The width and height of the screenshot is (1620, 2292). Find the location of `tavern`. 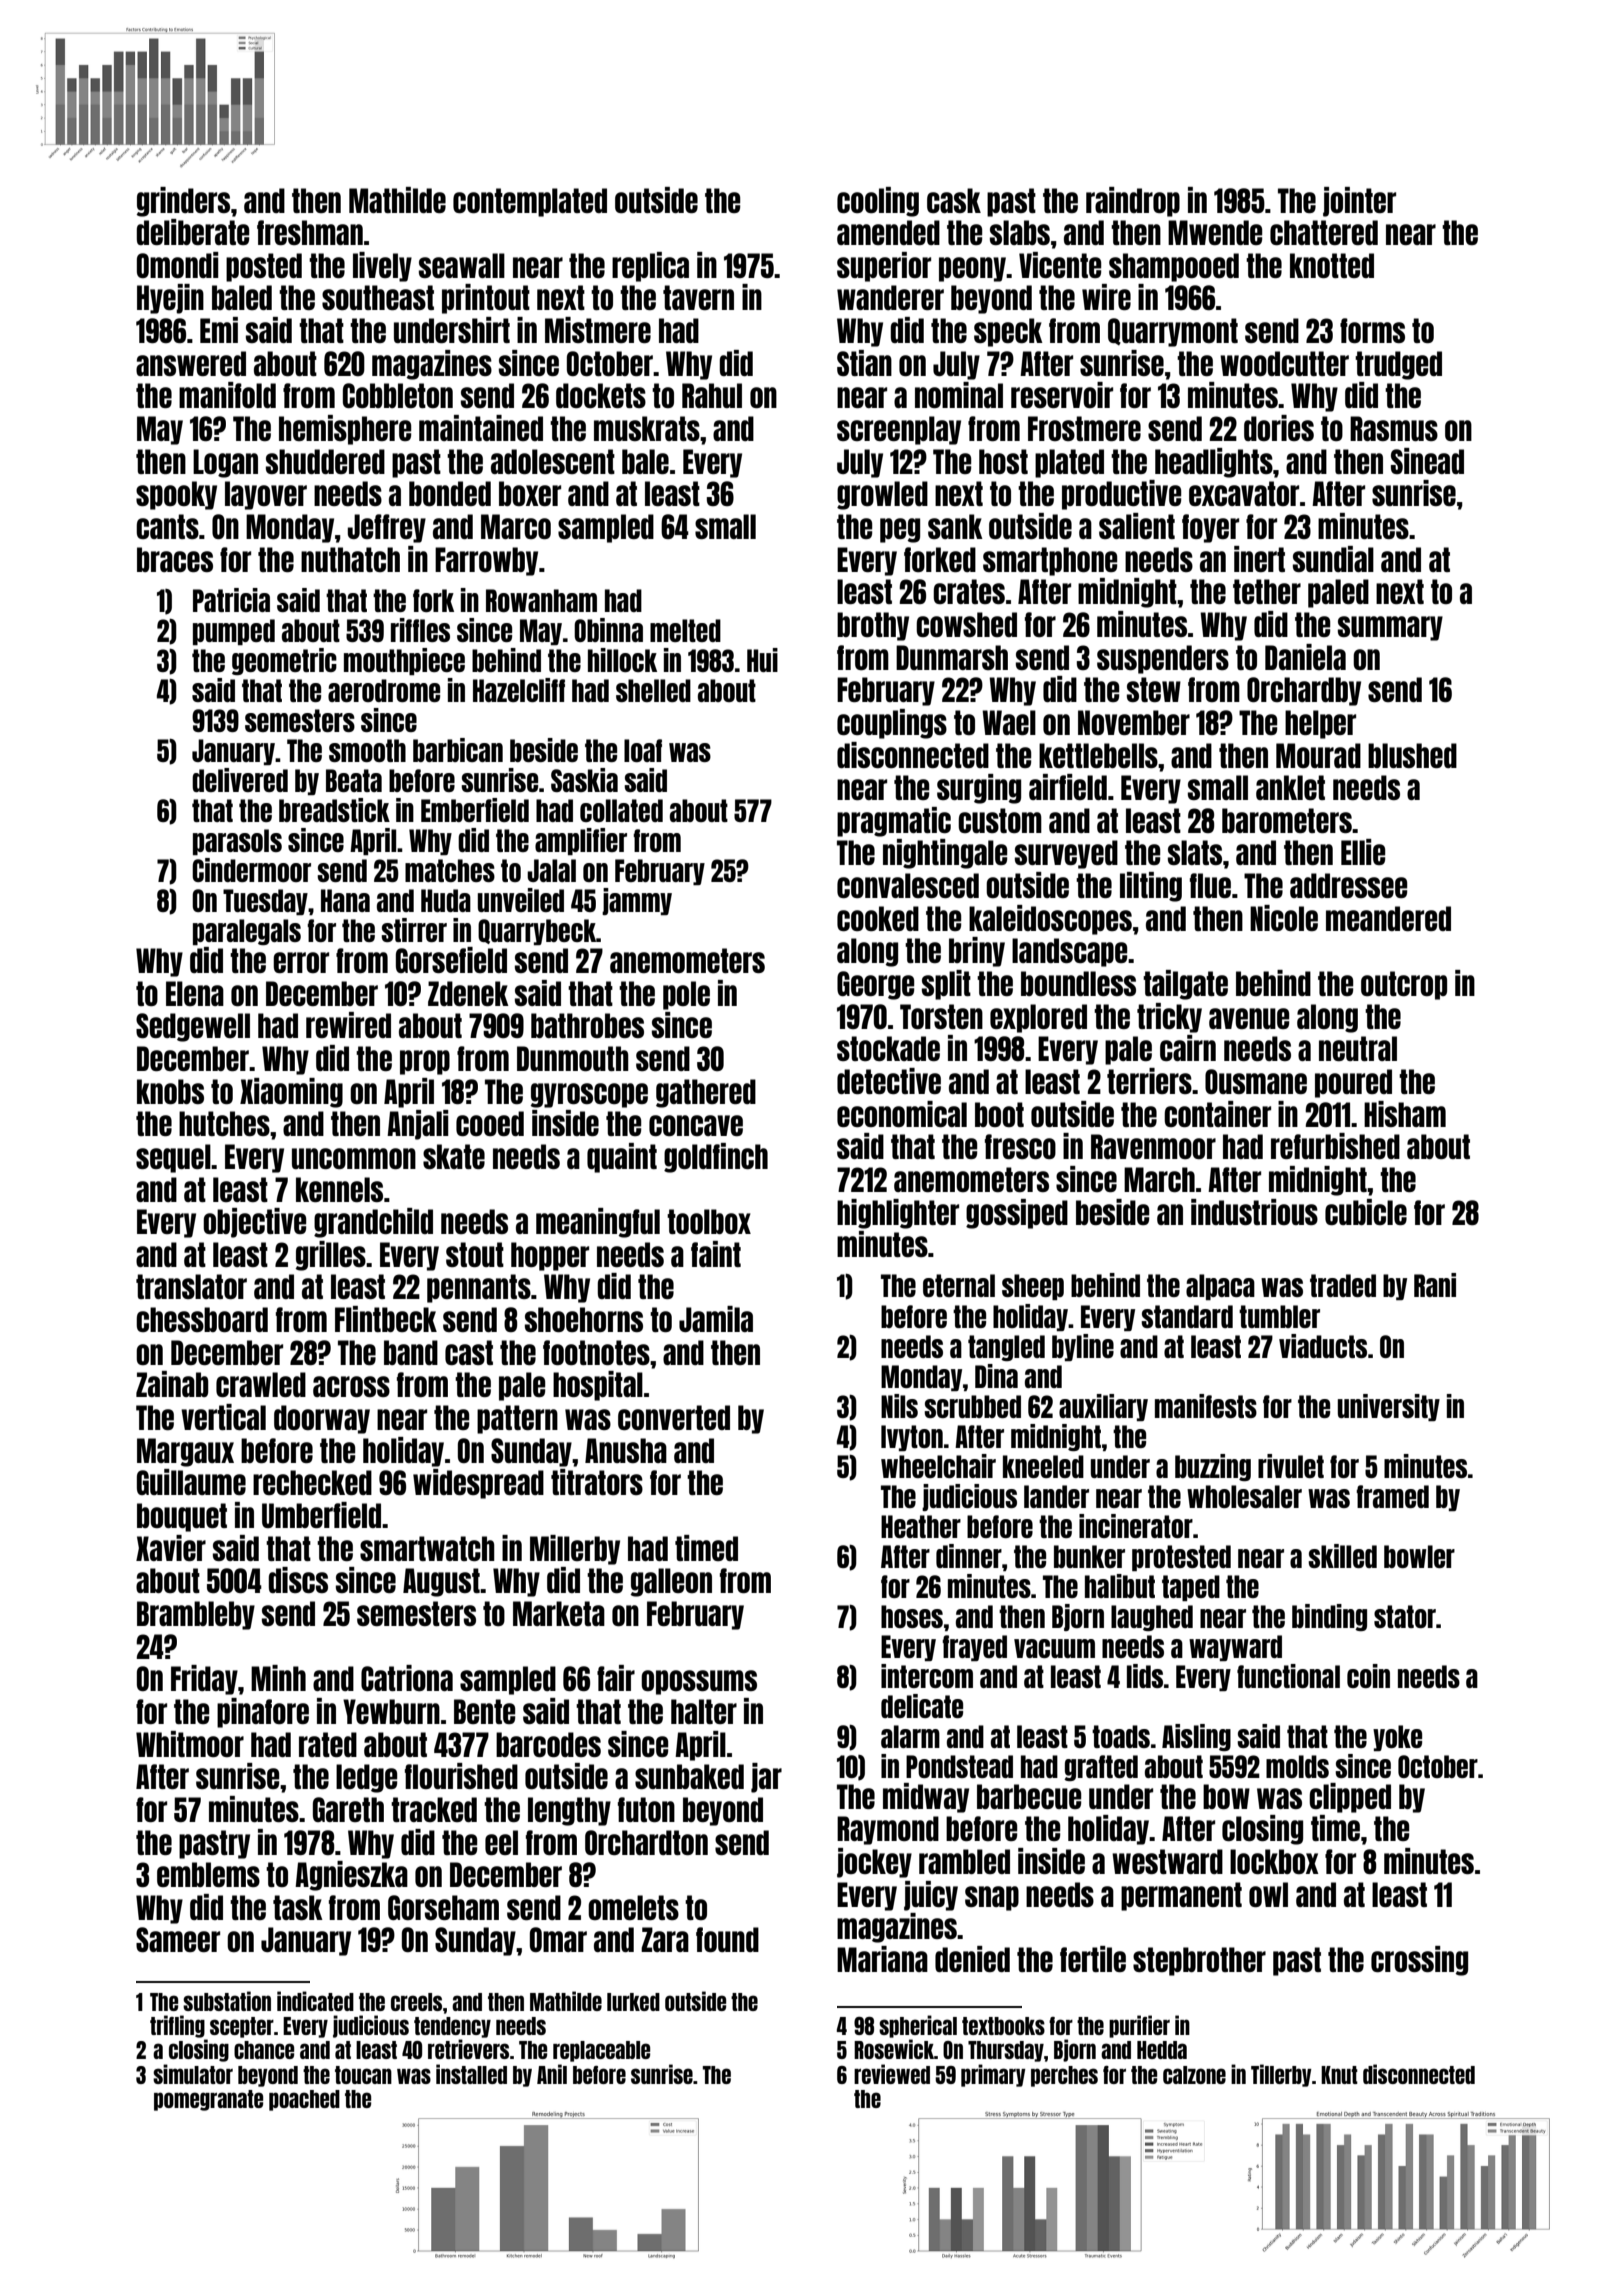

tavern is located at coordinates (698, 297).
